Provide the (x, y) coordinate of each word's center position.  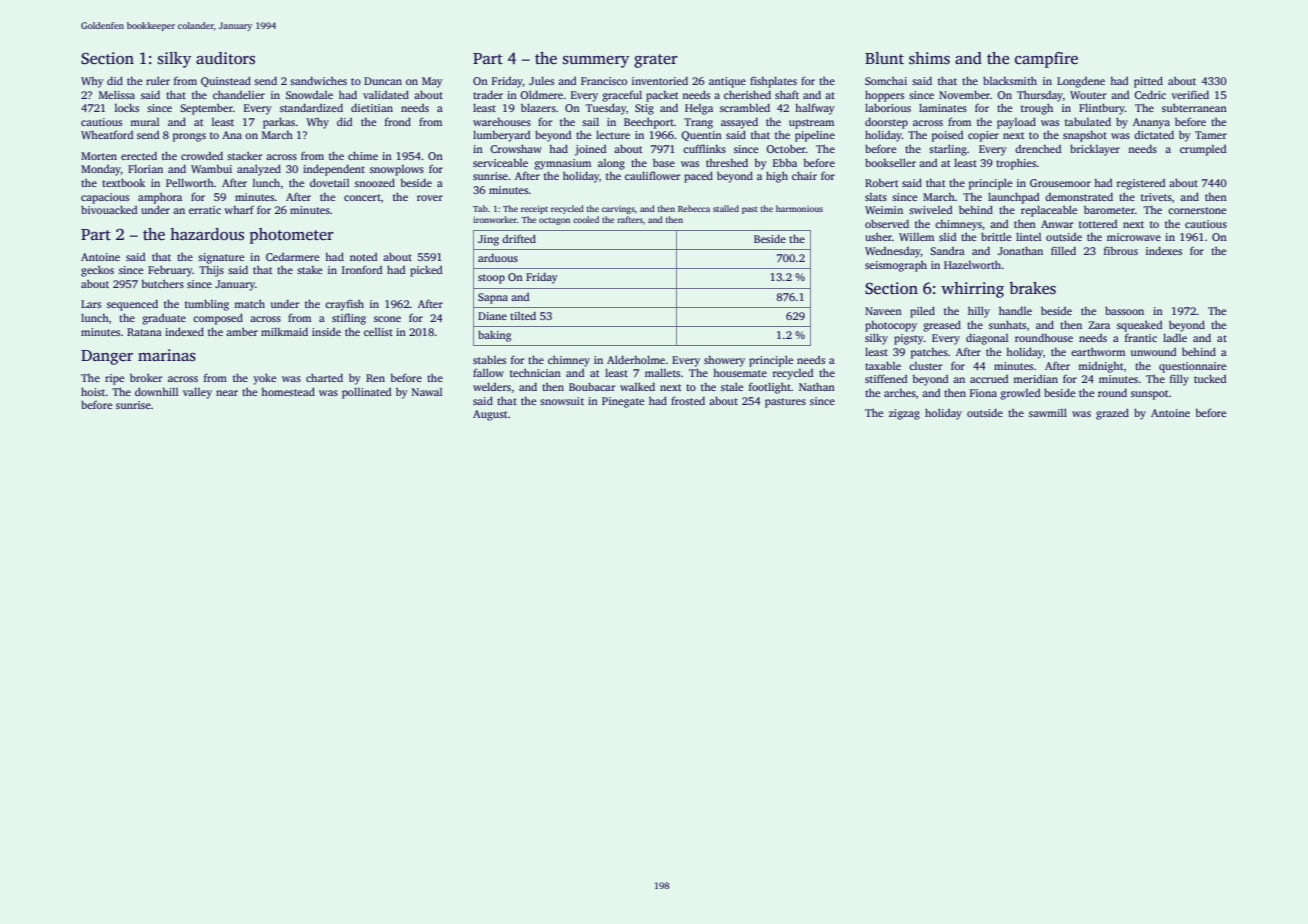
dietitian (372, 108)
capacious (105, 198)
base (664, 163)
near (227, 393)
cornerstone (1197, 210)
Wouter (1088, 95)
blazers (538, 107)
